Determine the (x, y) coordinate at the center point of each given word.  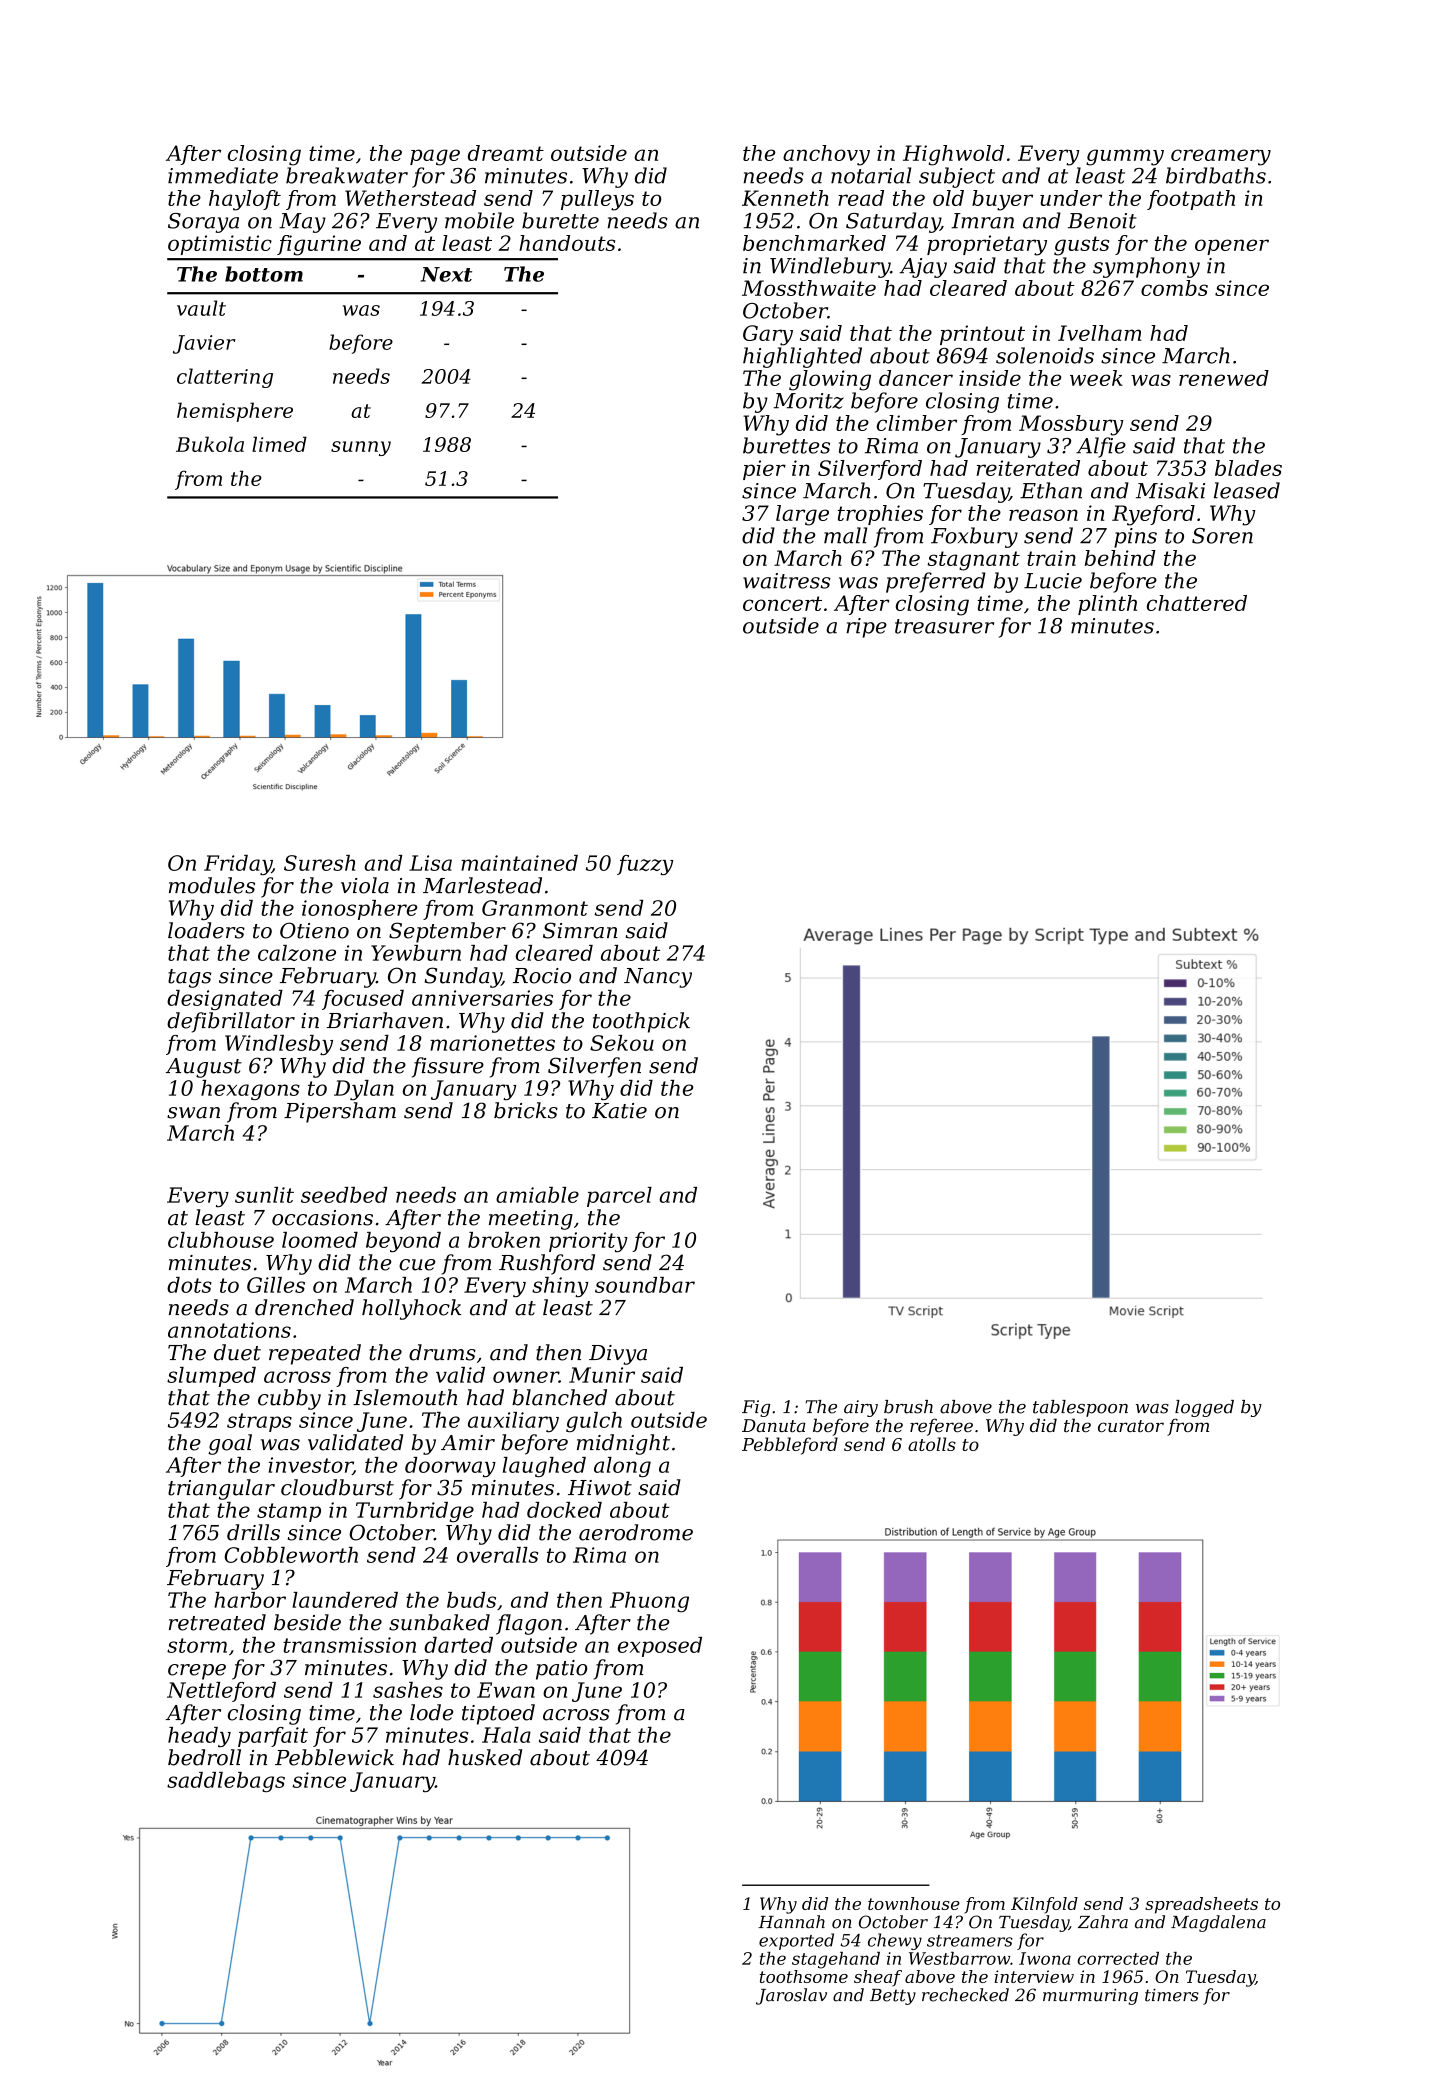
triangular (221, 1489)
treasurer (944, 626)
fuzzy (645, 865)
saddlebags (226, 1782)
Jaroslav (791, 1996)
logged (1204, 1408)
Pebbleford (790, 1446)
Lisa (430, 863)
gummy (1125, 157)
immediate (223, 175)
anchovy (826, 155)
